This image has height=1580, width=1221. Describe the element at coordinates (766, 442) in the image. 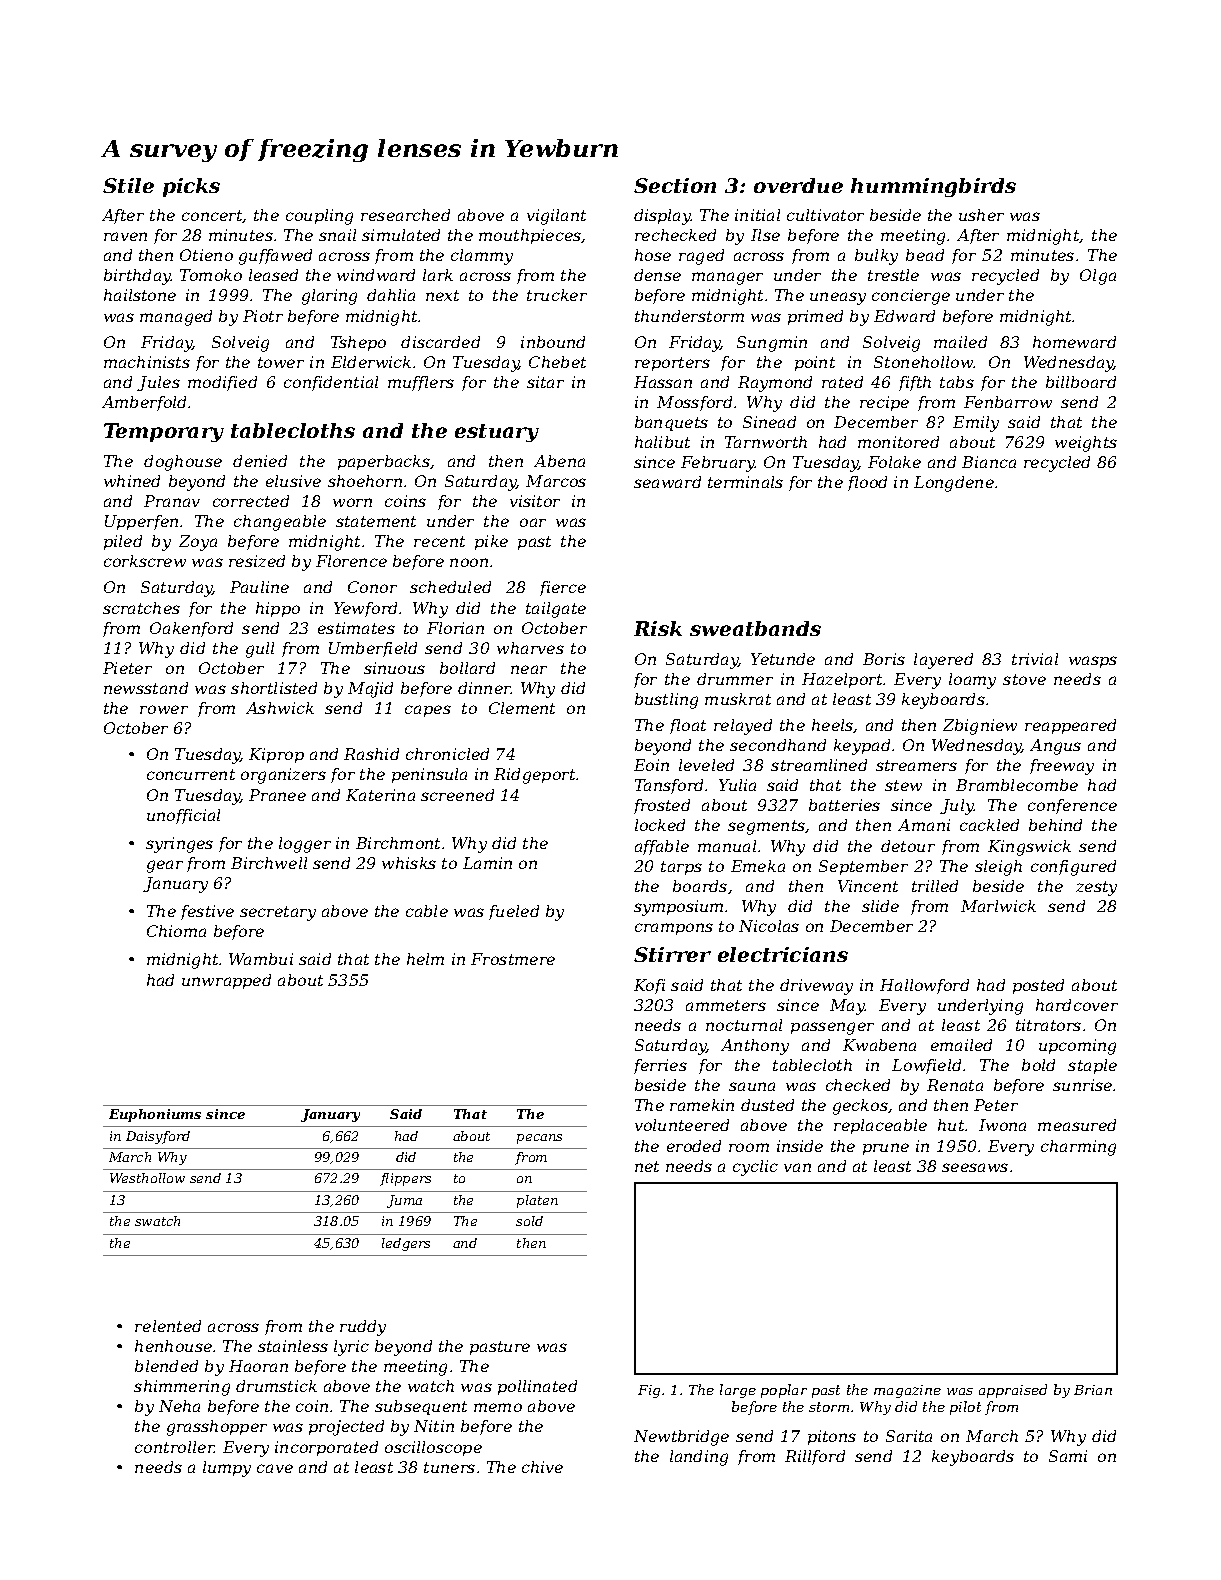

I see `Tarnworth` at that location.
